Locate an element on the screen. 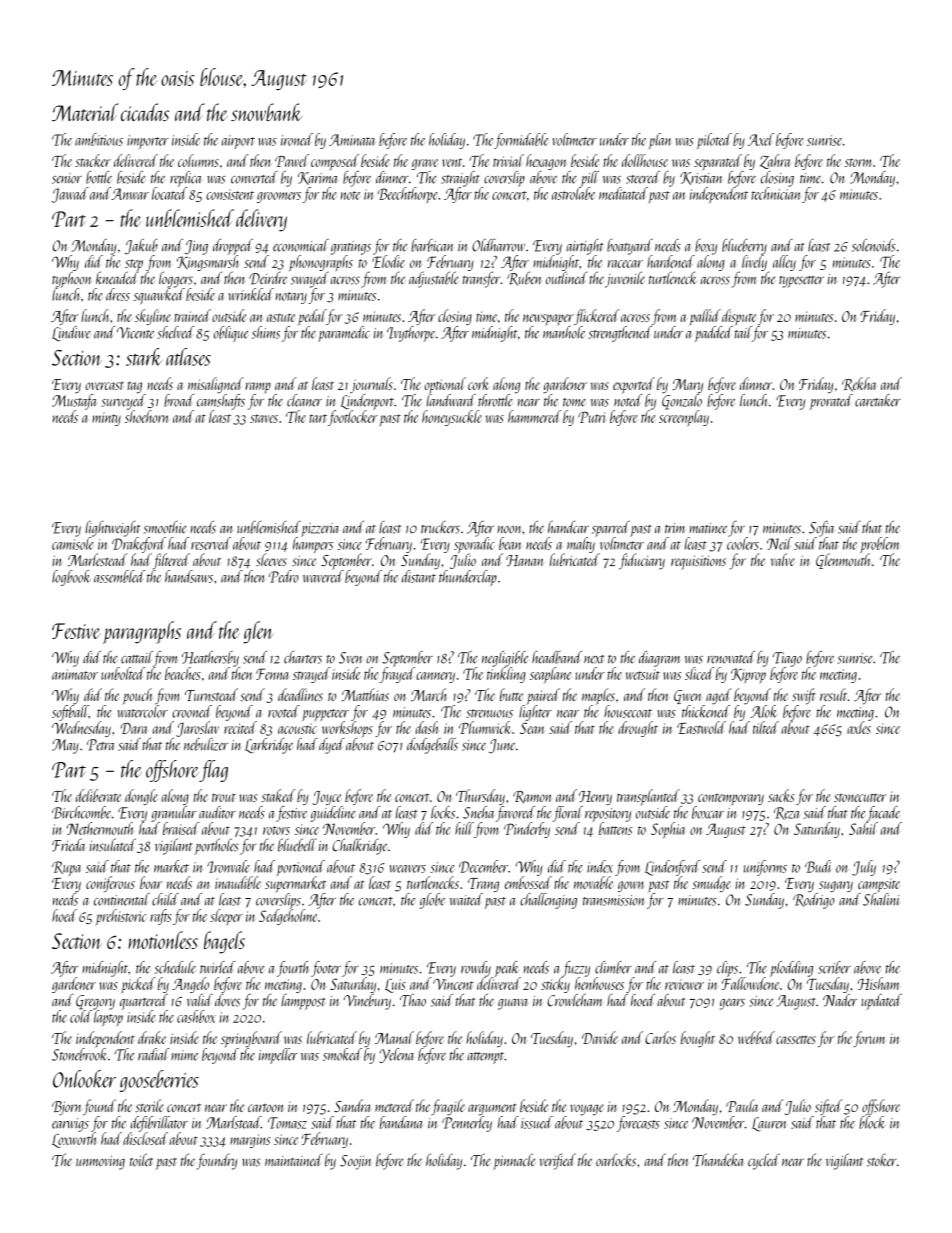  tilted is located at coordinates (766, 727).
